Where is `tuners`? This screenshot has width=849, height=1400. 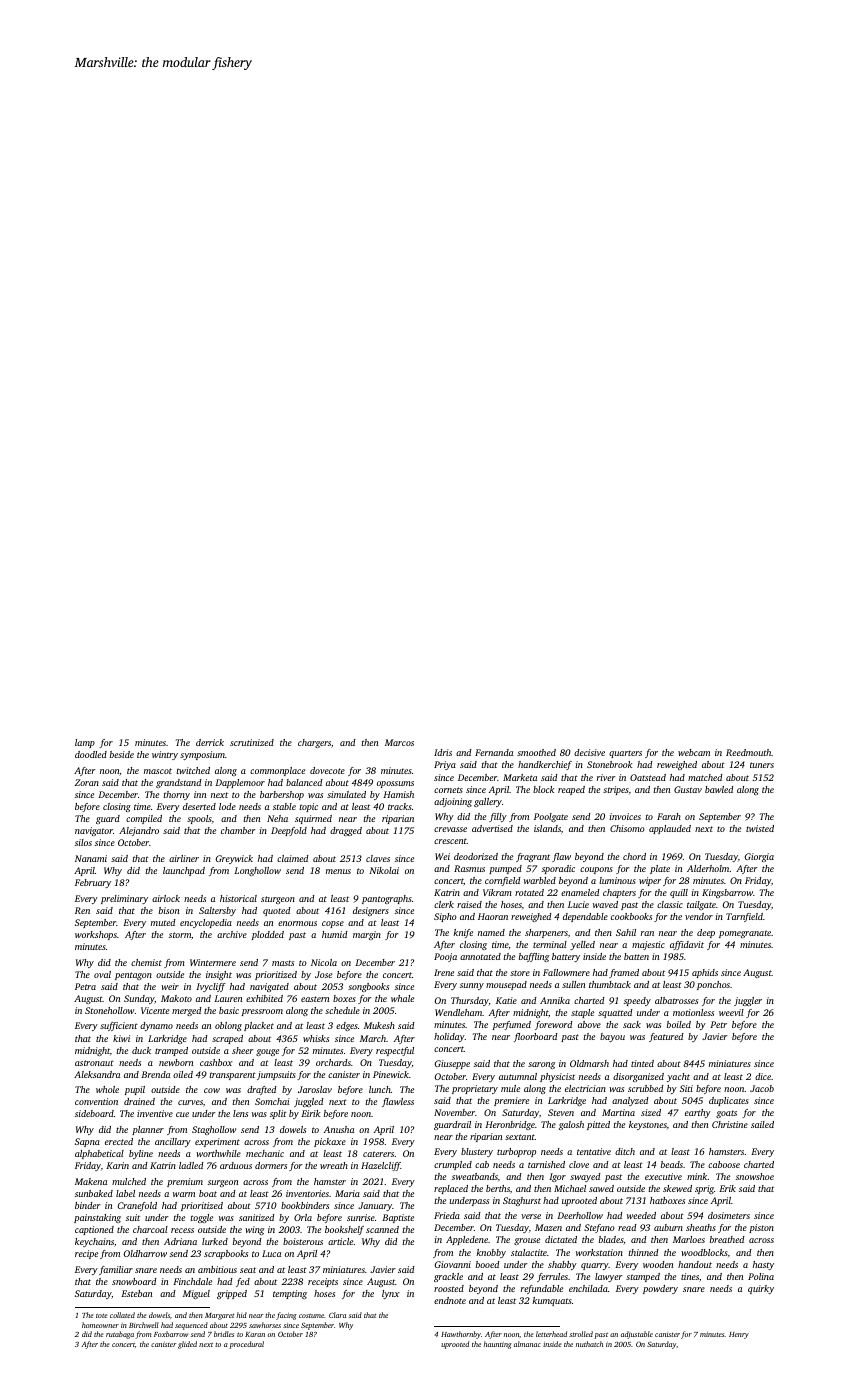
tuners is located at coordinates (762, 765).
